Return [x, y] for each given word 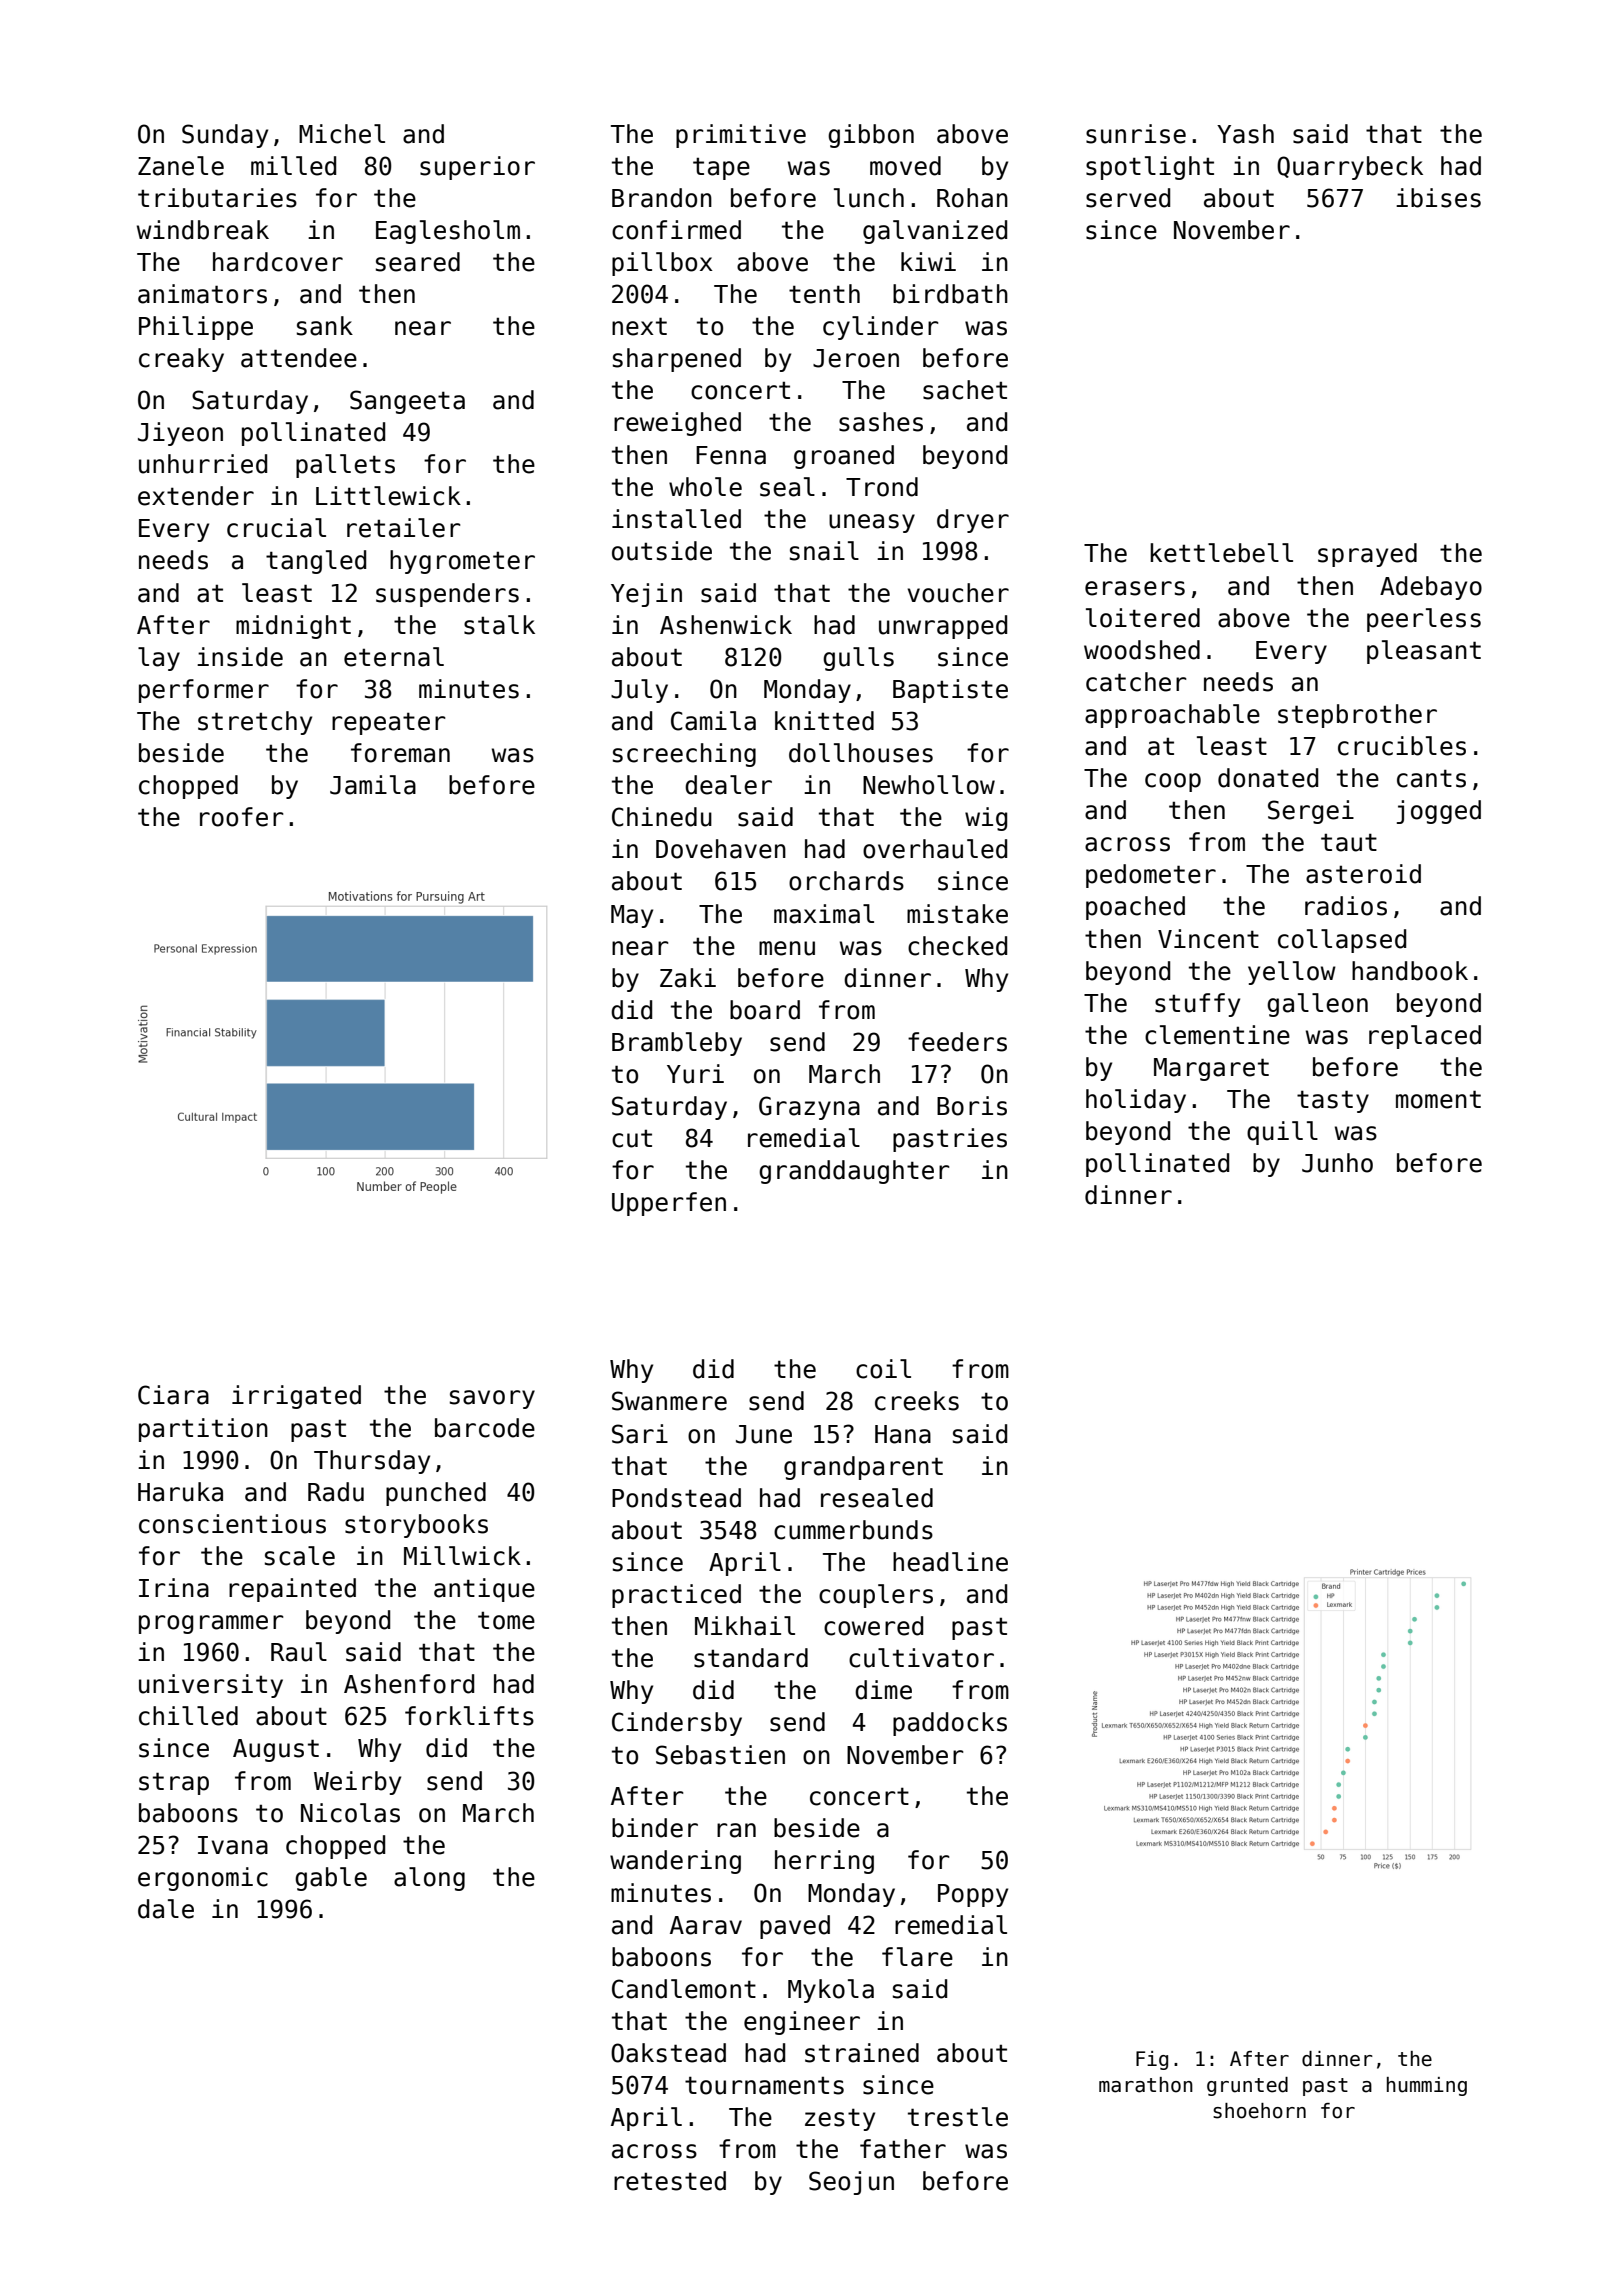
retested [670, 2181]
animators [202, 294]
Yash [1245, 134]
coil [883, 1369]
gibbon [871, 136]
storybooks [416, 1526]
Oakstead [668, 2053]
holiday [1136, 1101]
